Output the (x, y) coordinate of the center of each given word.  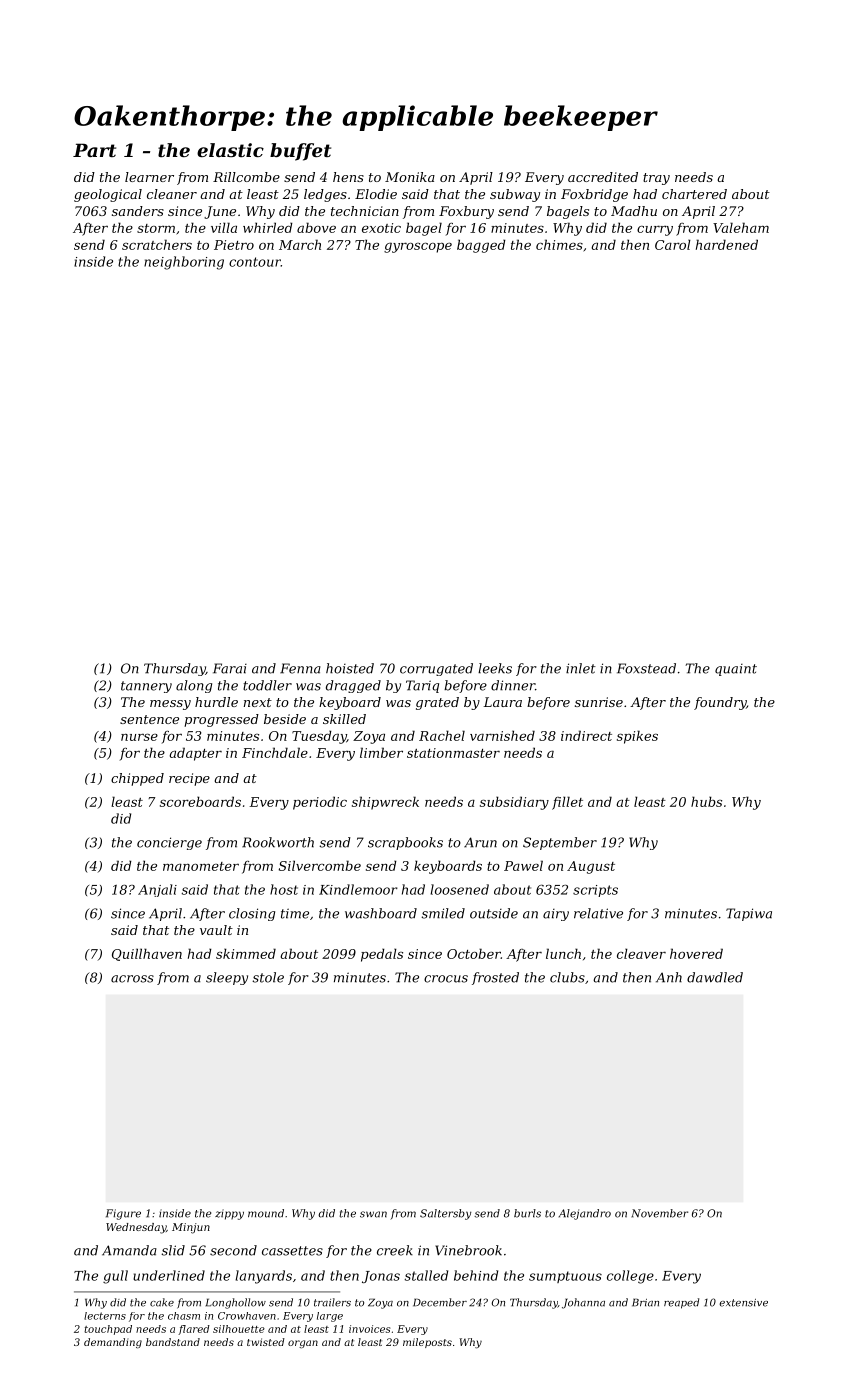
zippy (229, 1214)
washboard (381, 913)
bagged (481, 246)
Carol (673, 244)
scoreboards (200, 801)
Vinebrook (468, 1250)
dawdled (715, 977)
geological (108, 195)
